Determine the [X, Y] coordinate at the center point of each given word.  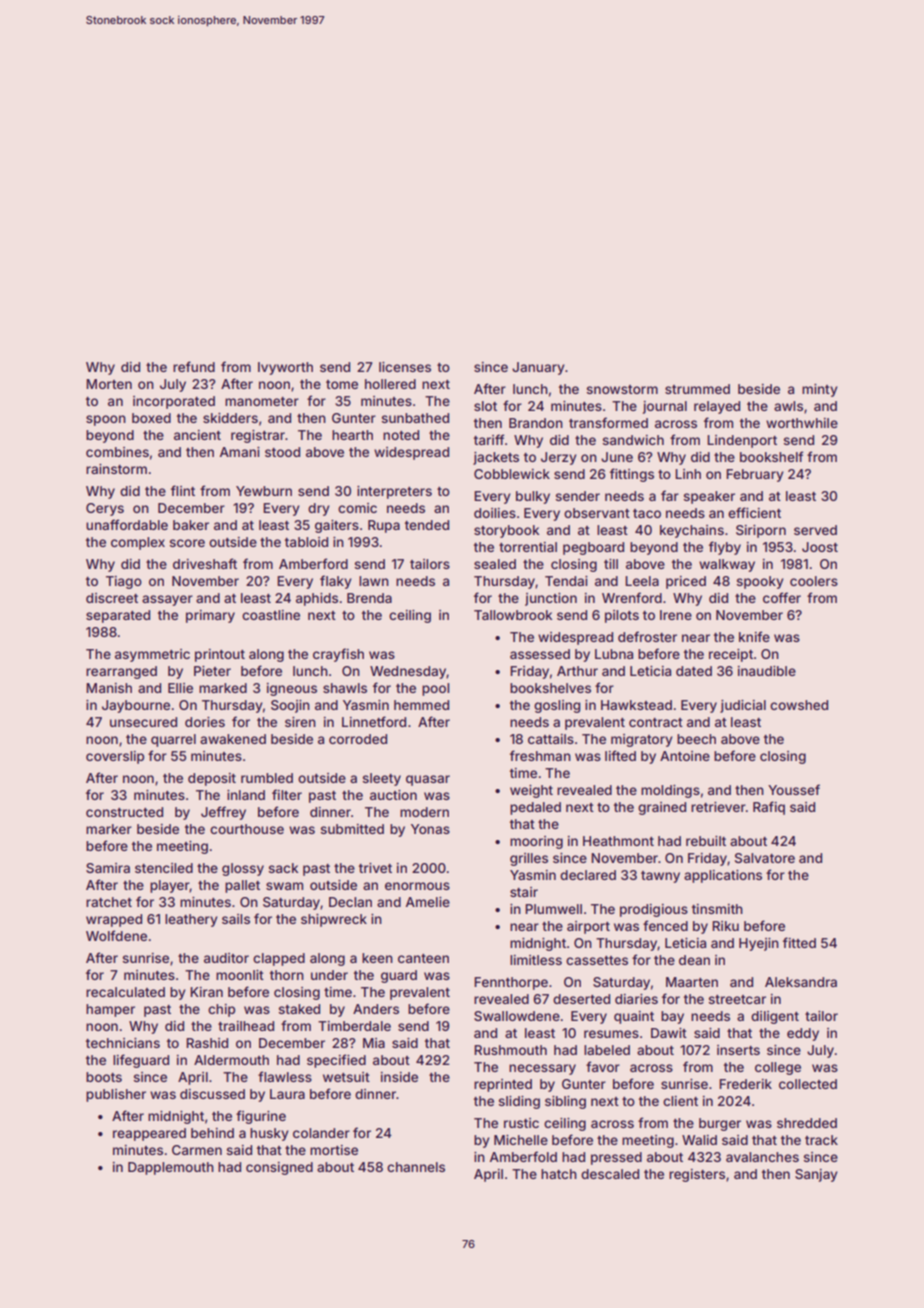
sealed [495, 564]
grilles [529, 859]
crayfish [338, 655]
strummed [697, 389]
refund [194, 366]
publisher [116, 1095]
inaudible [767, 671]
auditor [226, 958]
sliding [519, 1102]
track [821, 1140]
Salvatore [765, 858]
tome [342, 384]
